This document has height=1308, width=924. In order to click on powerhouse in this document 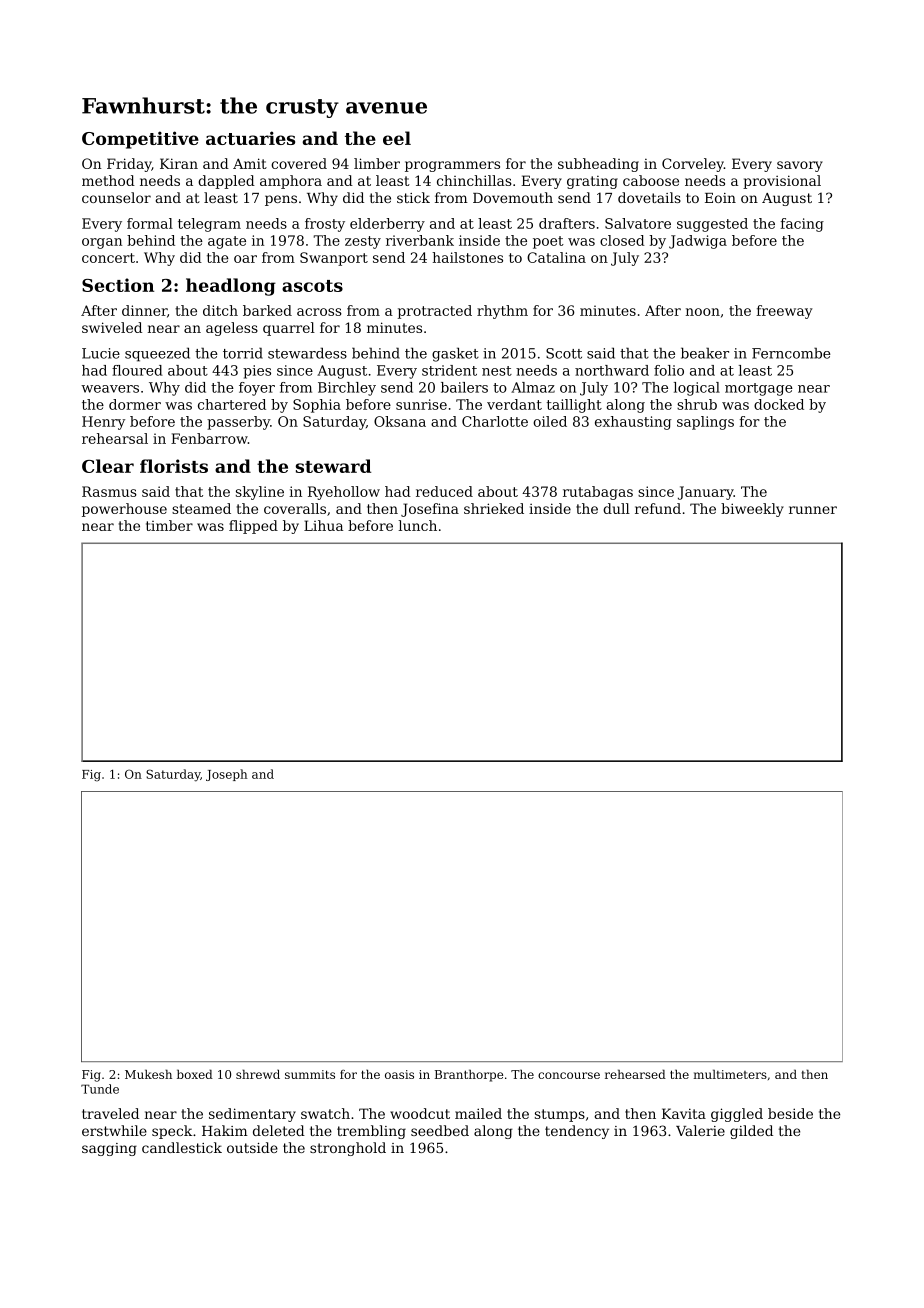, I will do `click(124, 510)`.
